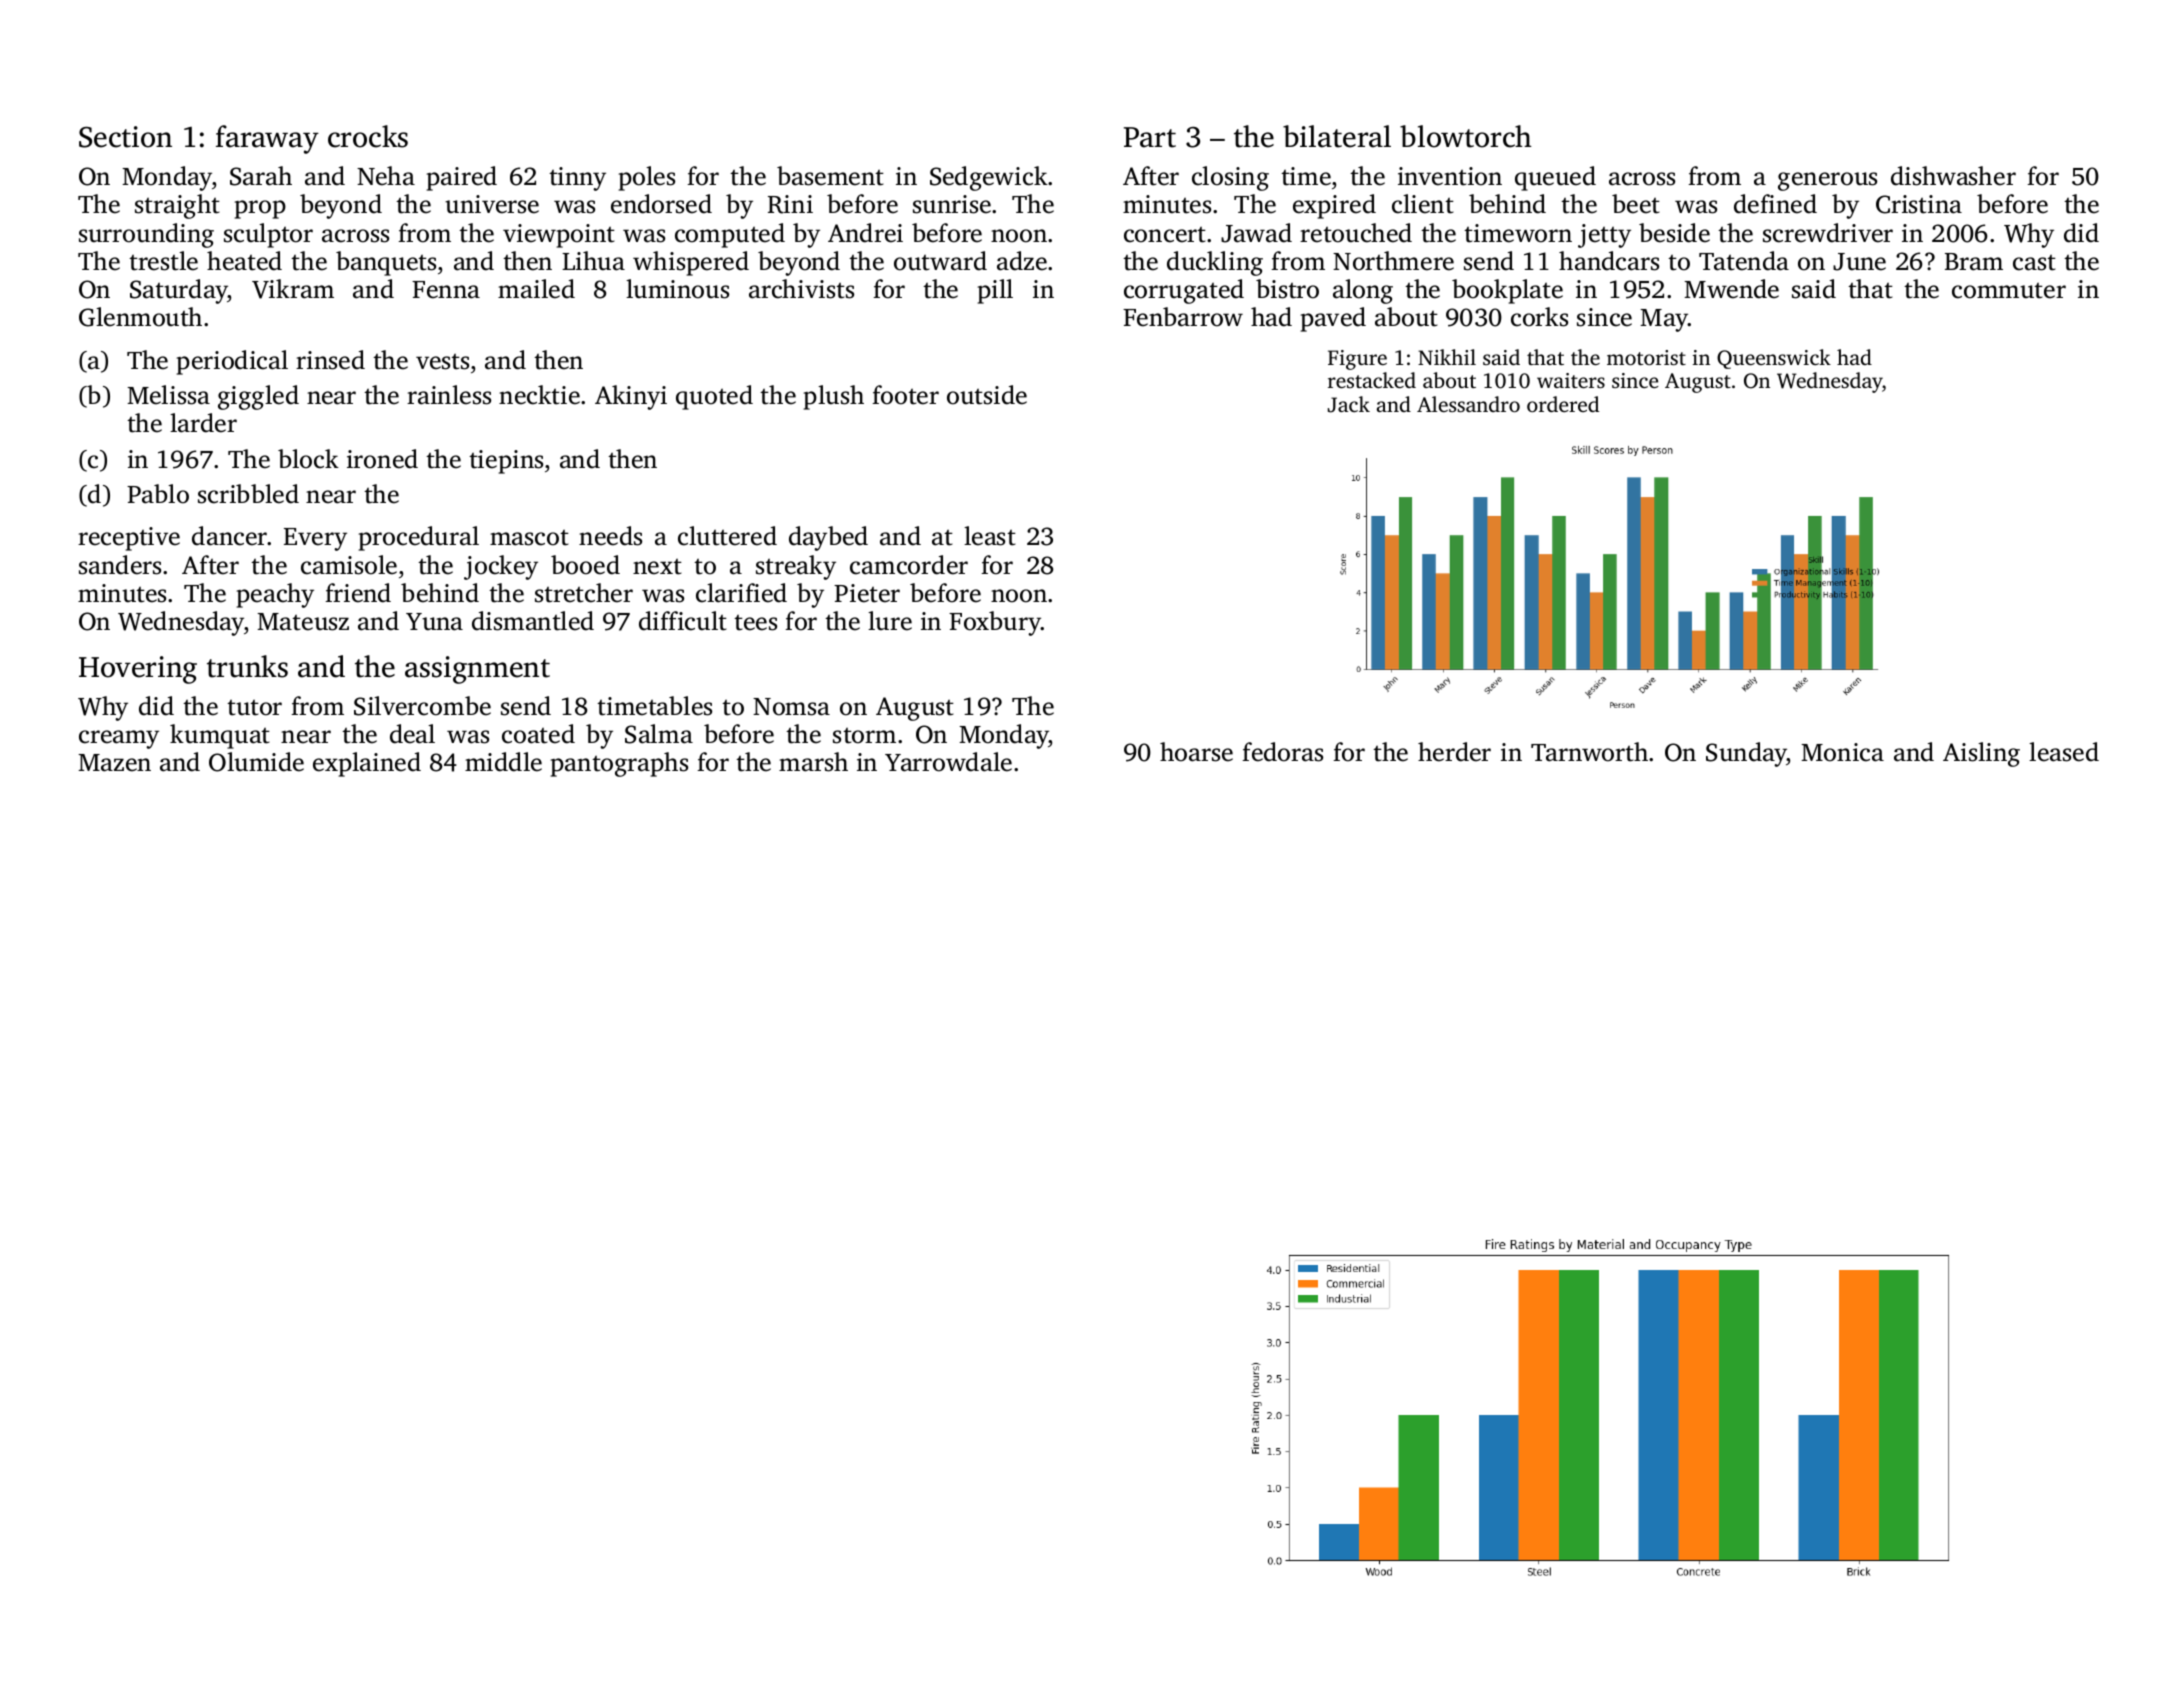  Describe the element at coordinates (1466, 136) in the page. I see `blowtorch` at that location.
